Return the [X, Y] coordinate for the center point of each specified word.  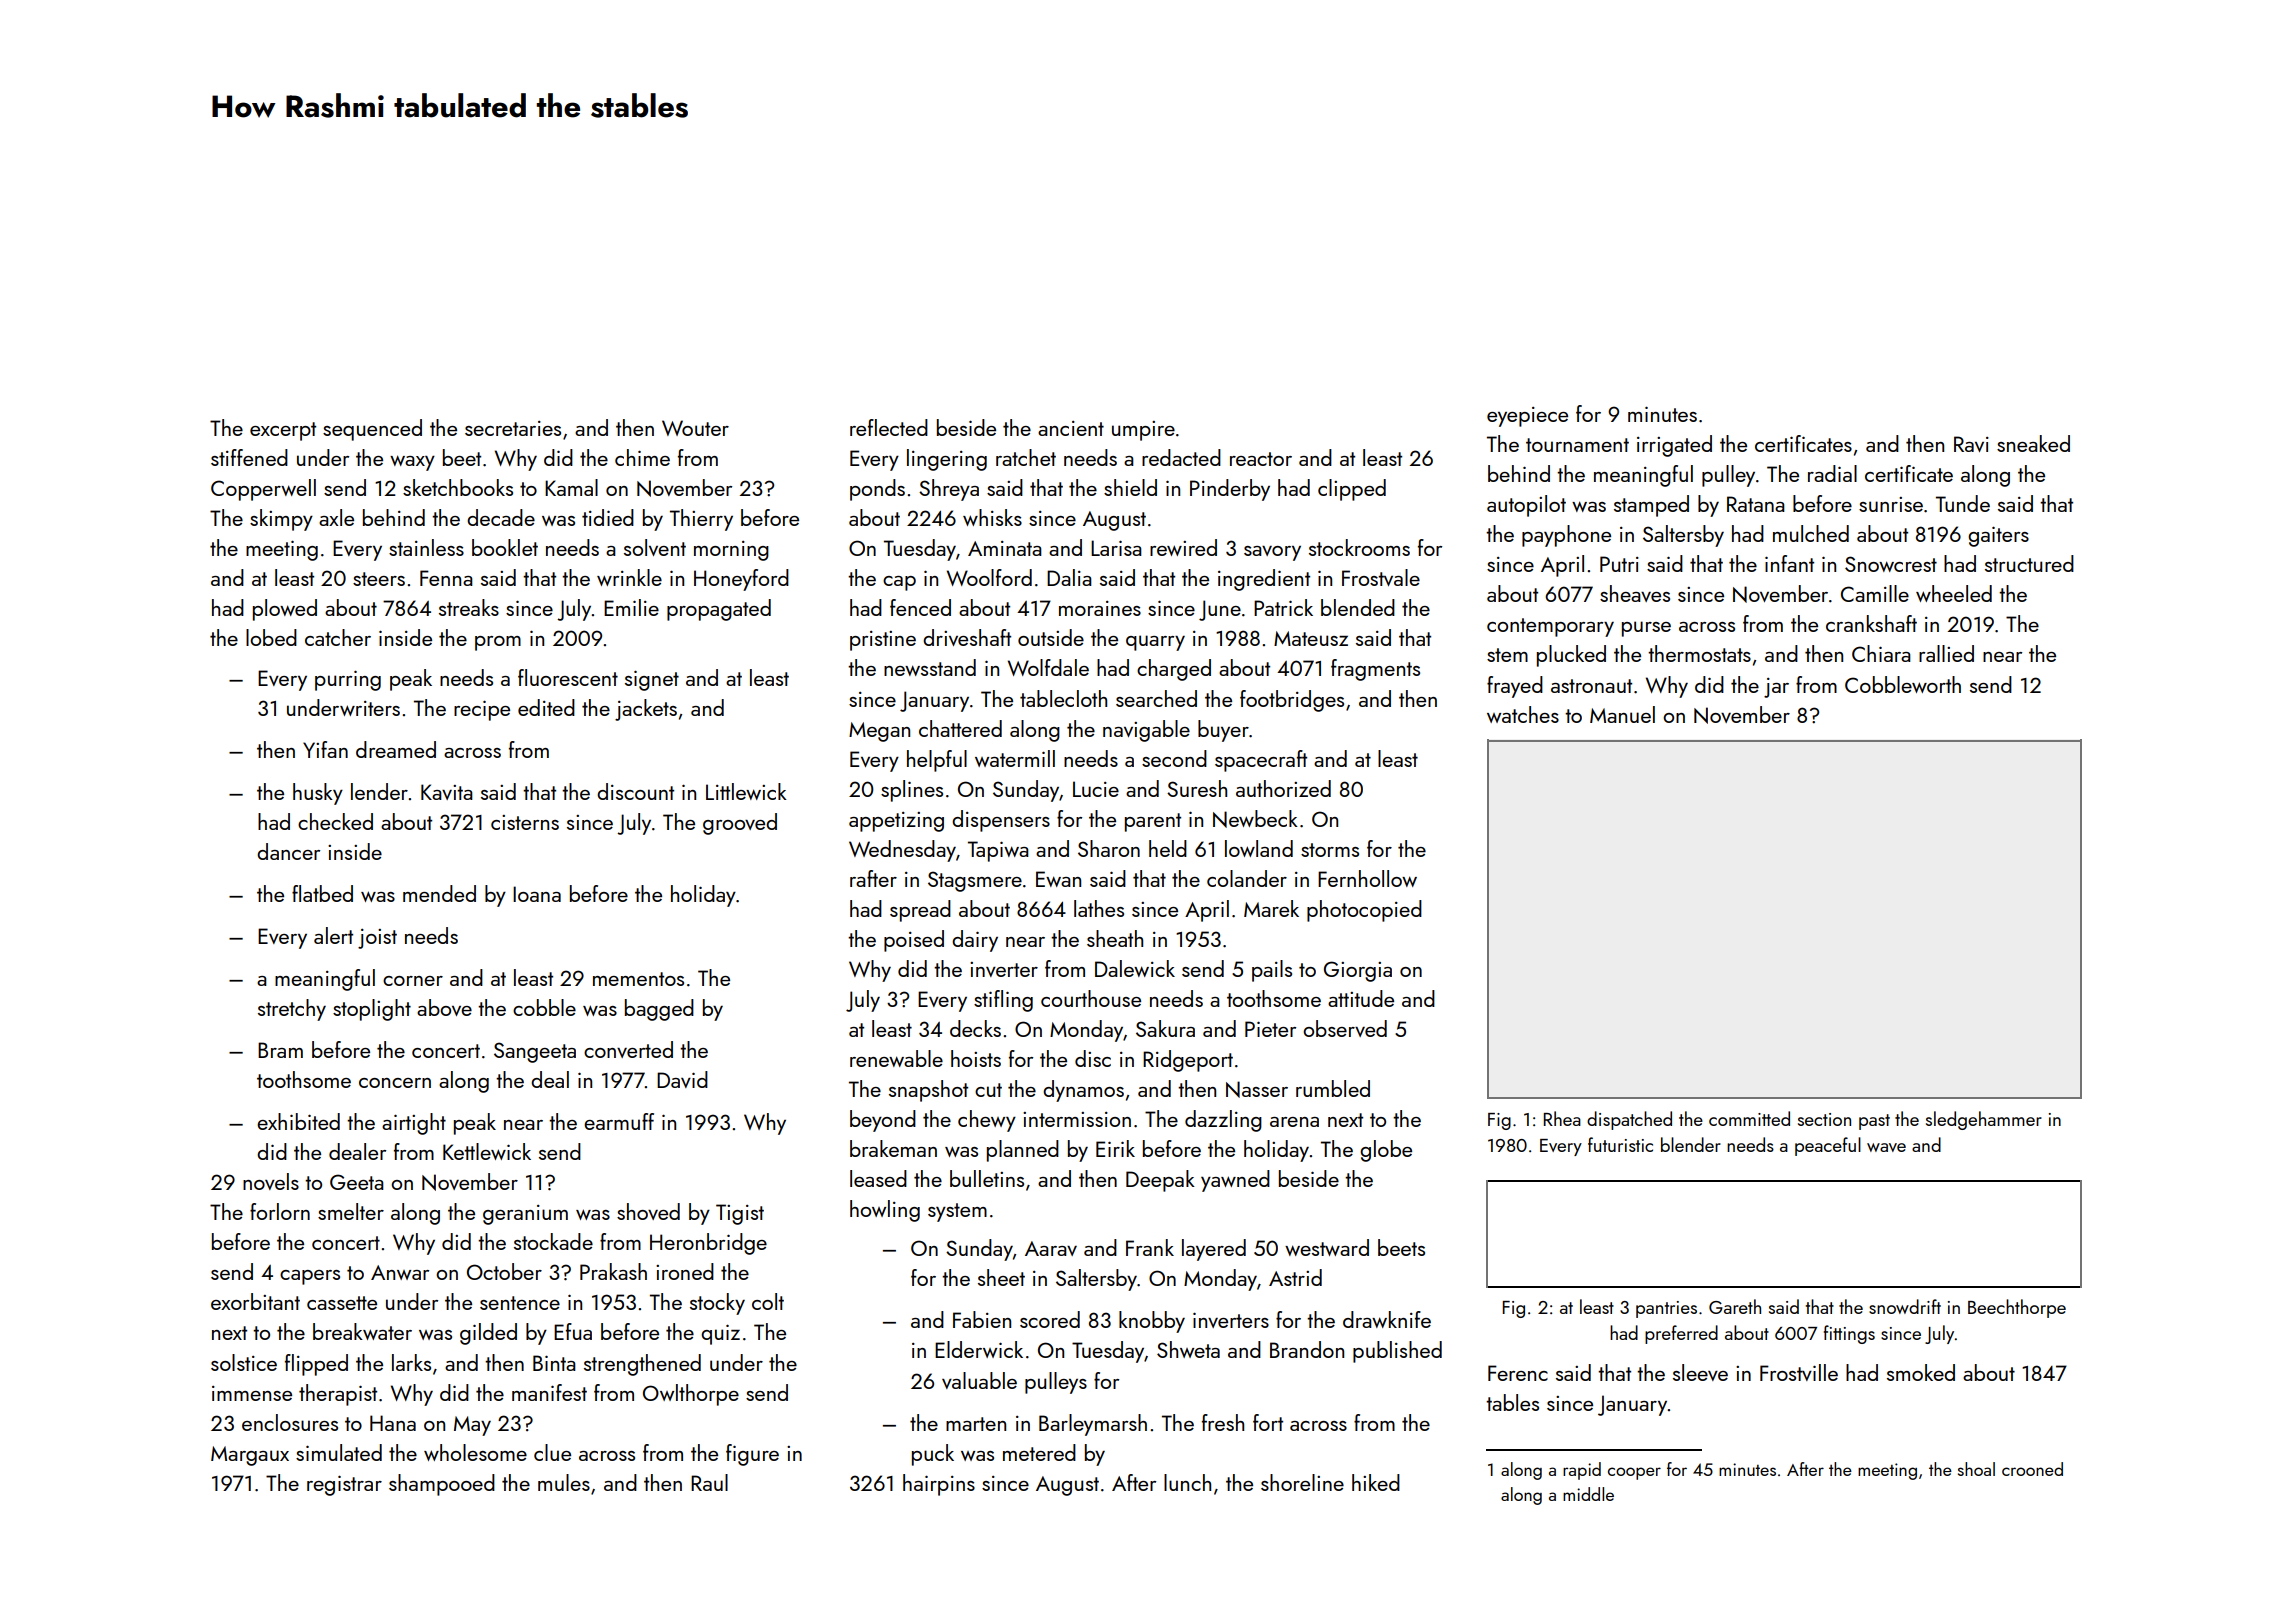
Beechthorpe [2017, 1308]
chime [642, 457]
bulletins [987, 1178]
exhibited [298, 1121]
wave [1886, 1147]
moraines [1100, 608]
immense [252, 1393]
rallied [1946, 653]
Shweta [1188, 1349]
